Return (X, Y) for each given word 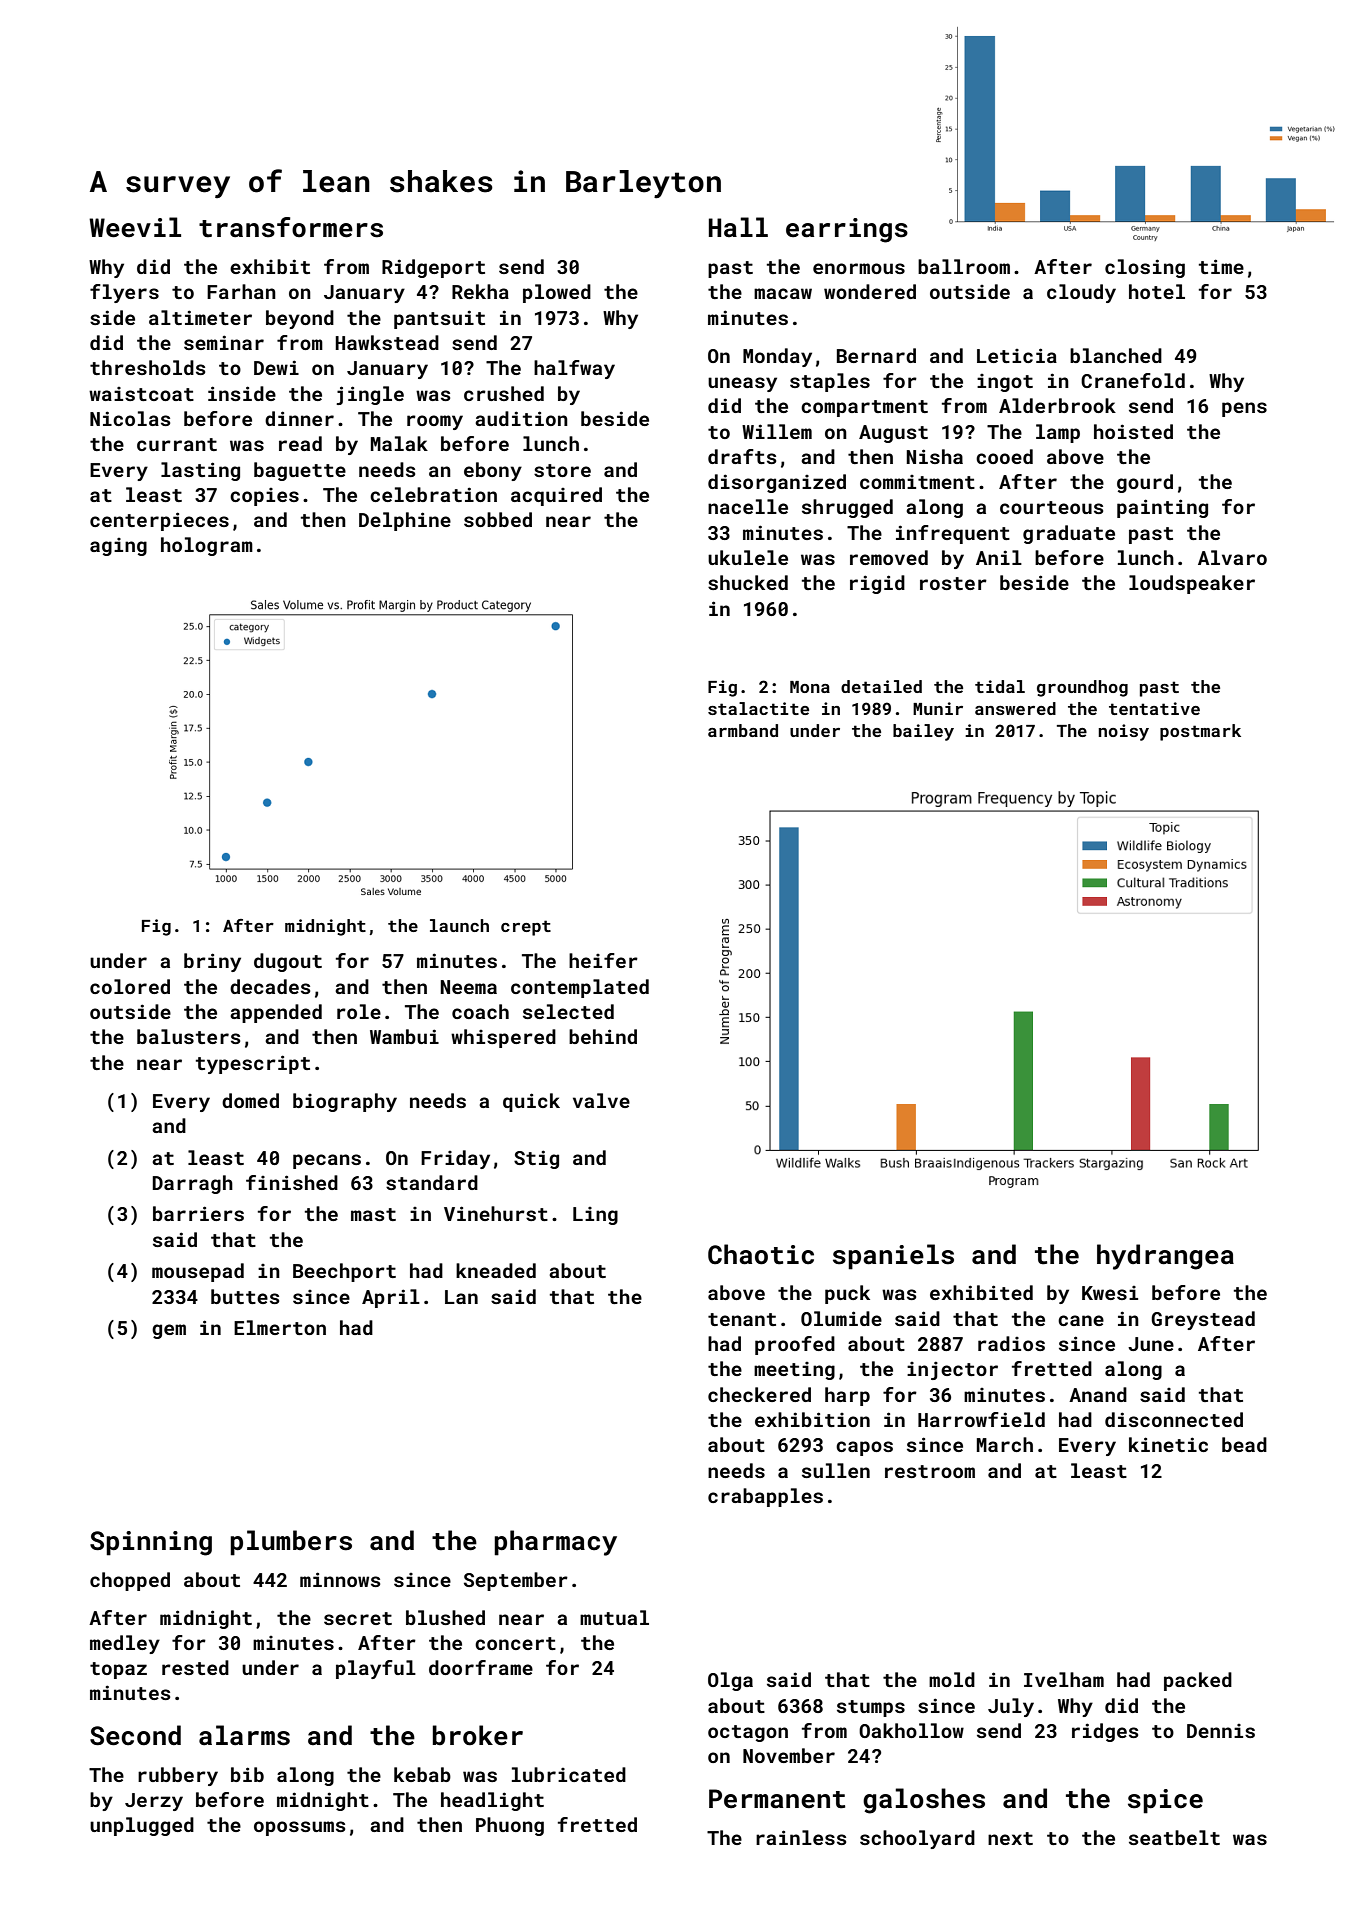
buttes (245, 1296)
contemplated (580, 988)
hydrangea (1165, 1257)
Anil (999, 557)
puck (847, 1294)
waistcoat (141, 394)
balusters (188, 1036)
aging (118, 547)
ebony (493, 471)
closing (1145, 268)
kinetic (1168, 1444)
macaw (783, 293)
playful (376, 1669)
